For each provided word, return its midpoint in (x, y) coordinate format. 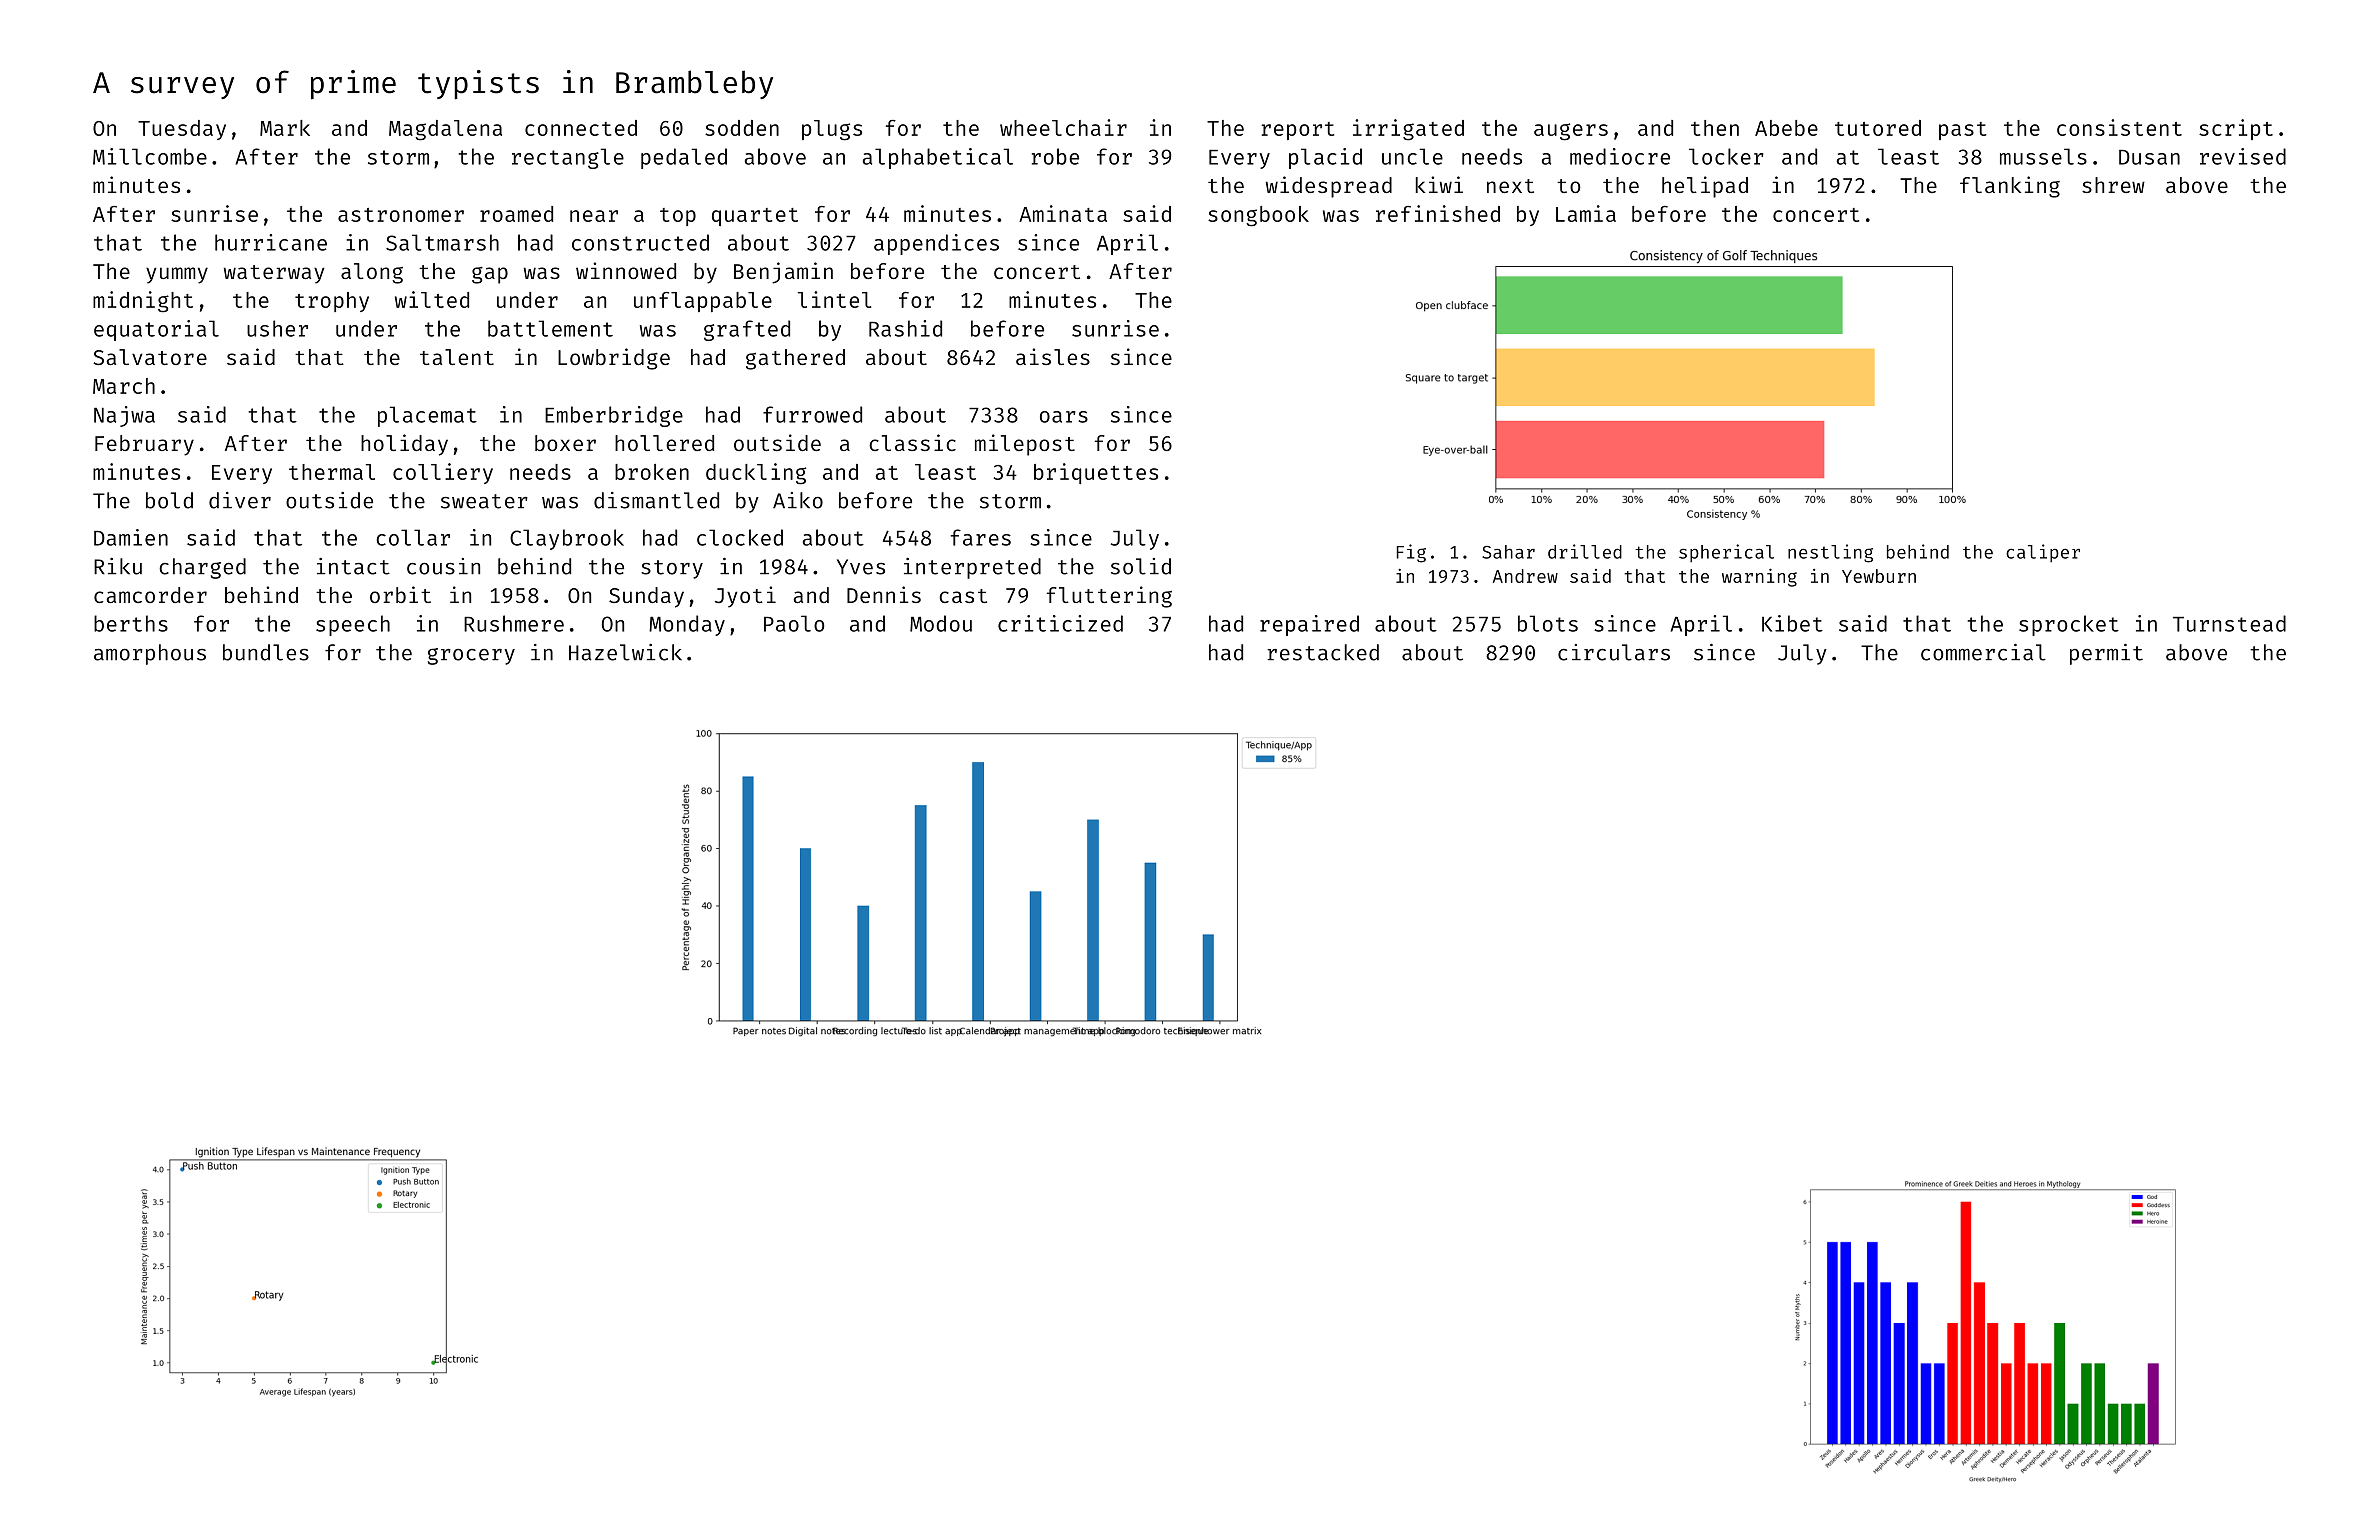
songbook (1258, 216)
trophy (332, 302)
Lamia (1586, 213)
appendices (936, 244)
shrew (2113, 185)
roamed (516, 214)
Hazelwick (625, 652)
